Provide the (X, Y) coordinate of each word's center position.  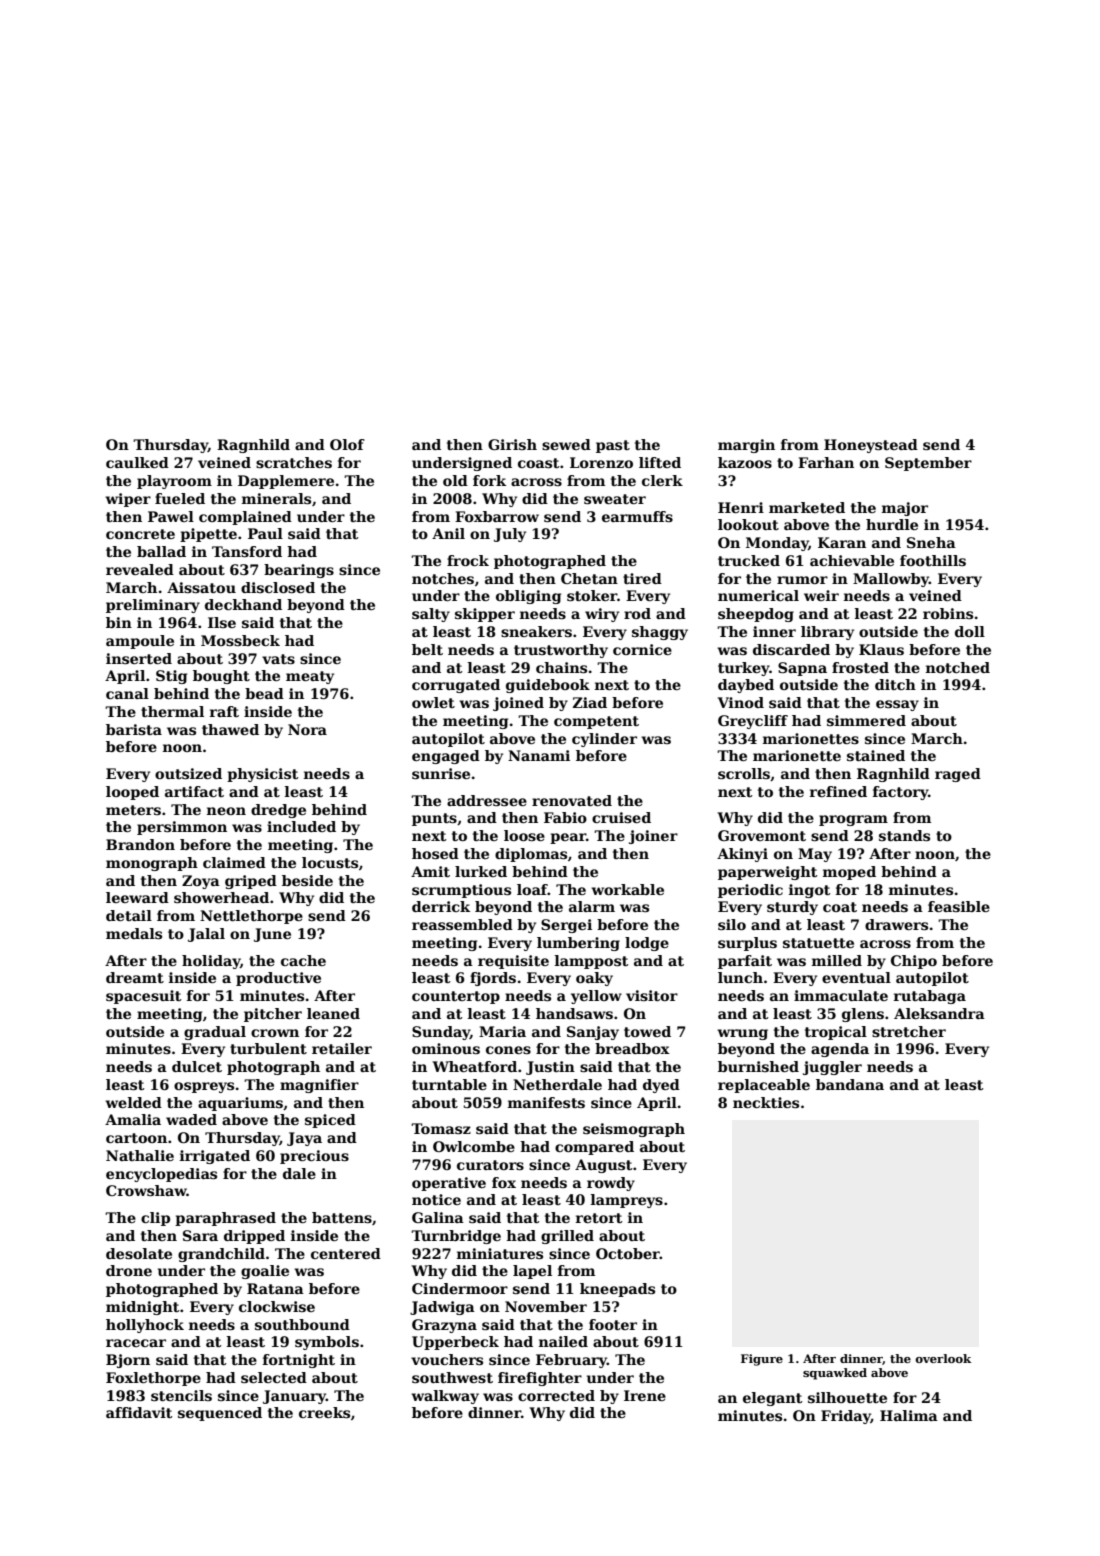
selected (274, 1377)
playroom (174, 482)
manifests (546, 1102)
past (613, 446)
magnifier (319, 1086)
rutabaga (930, 997)
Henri (741, 507)
